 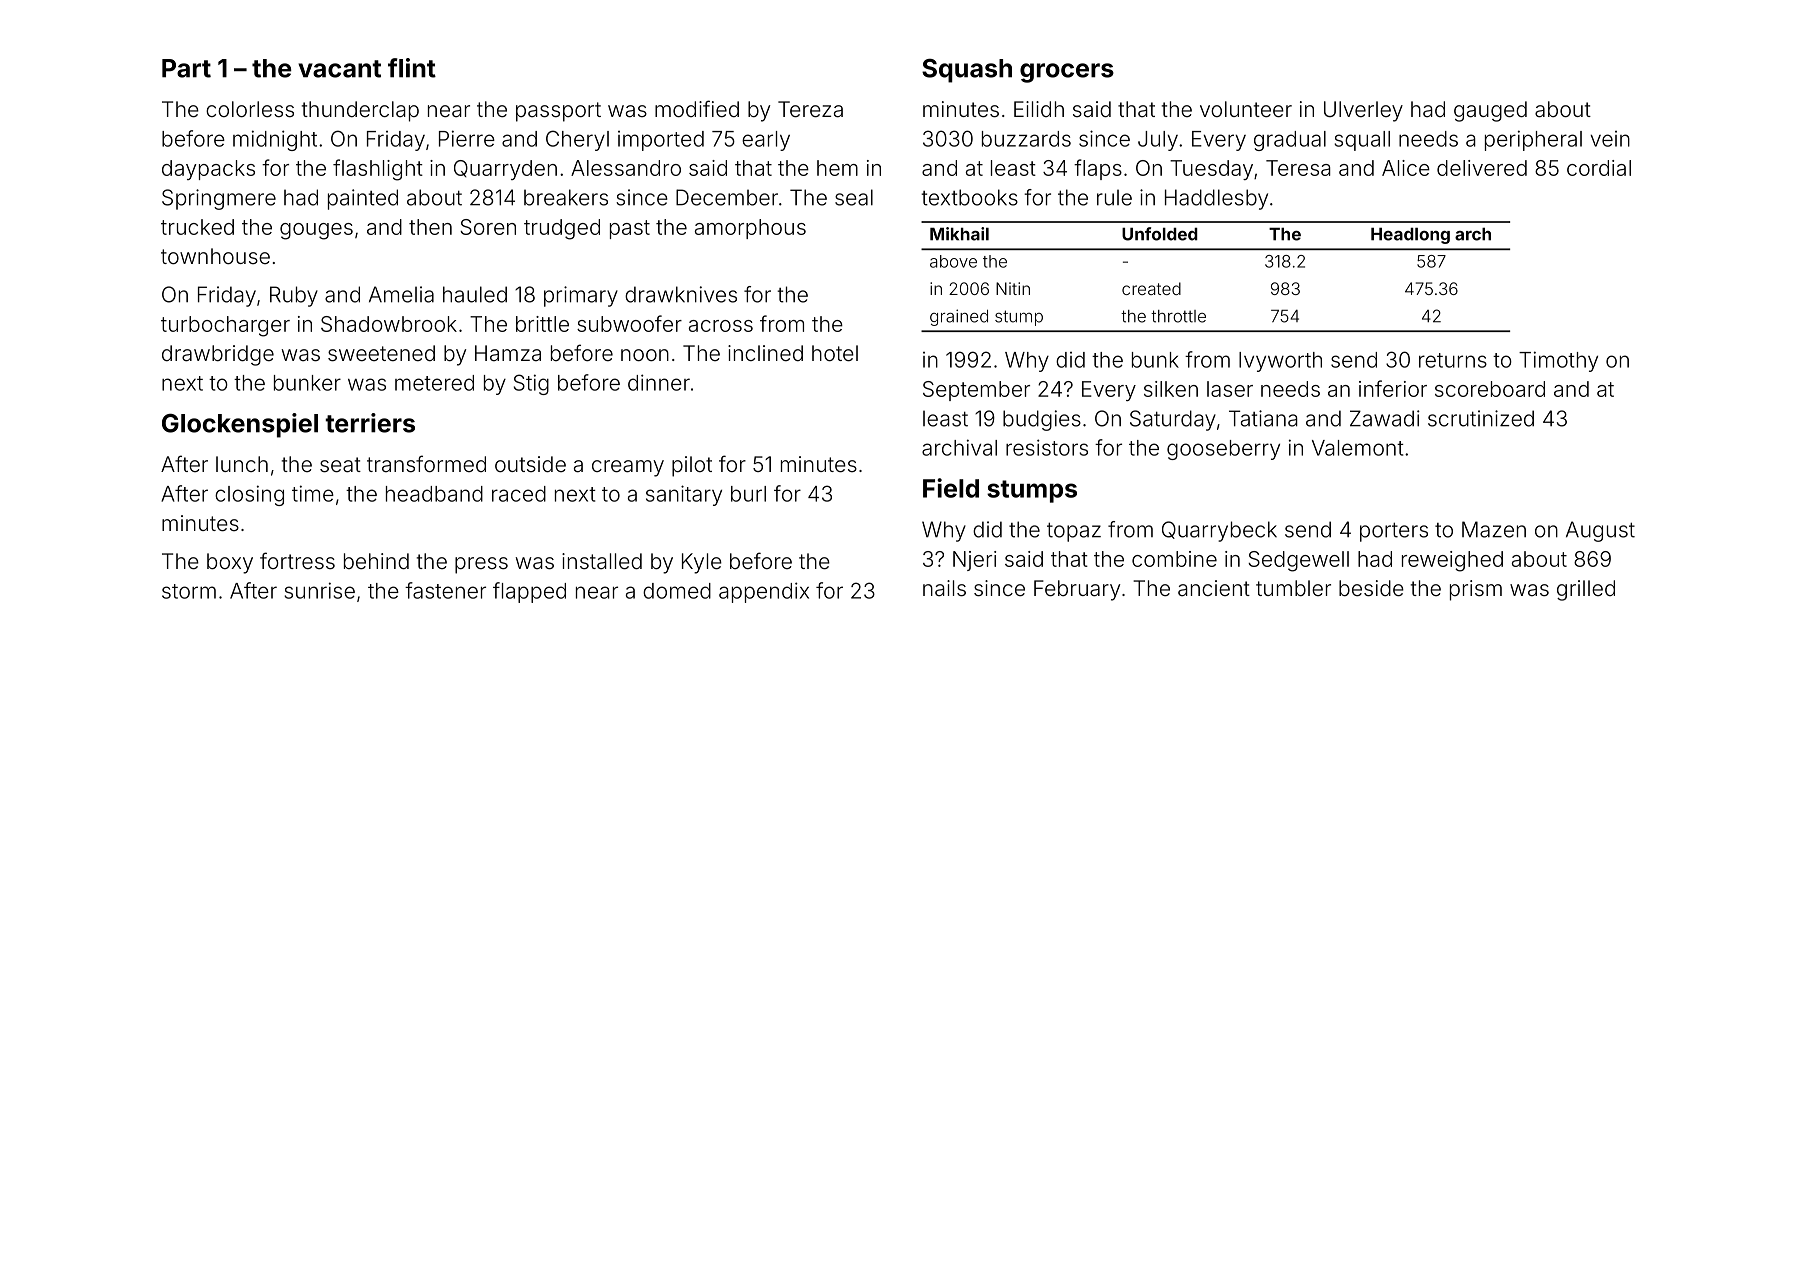 What do you see at coordinates (1067, 73) in the image?
I see `grocers` at bounding box center [1067, 73].
